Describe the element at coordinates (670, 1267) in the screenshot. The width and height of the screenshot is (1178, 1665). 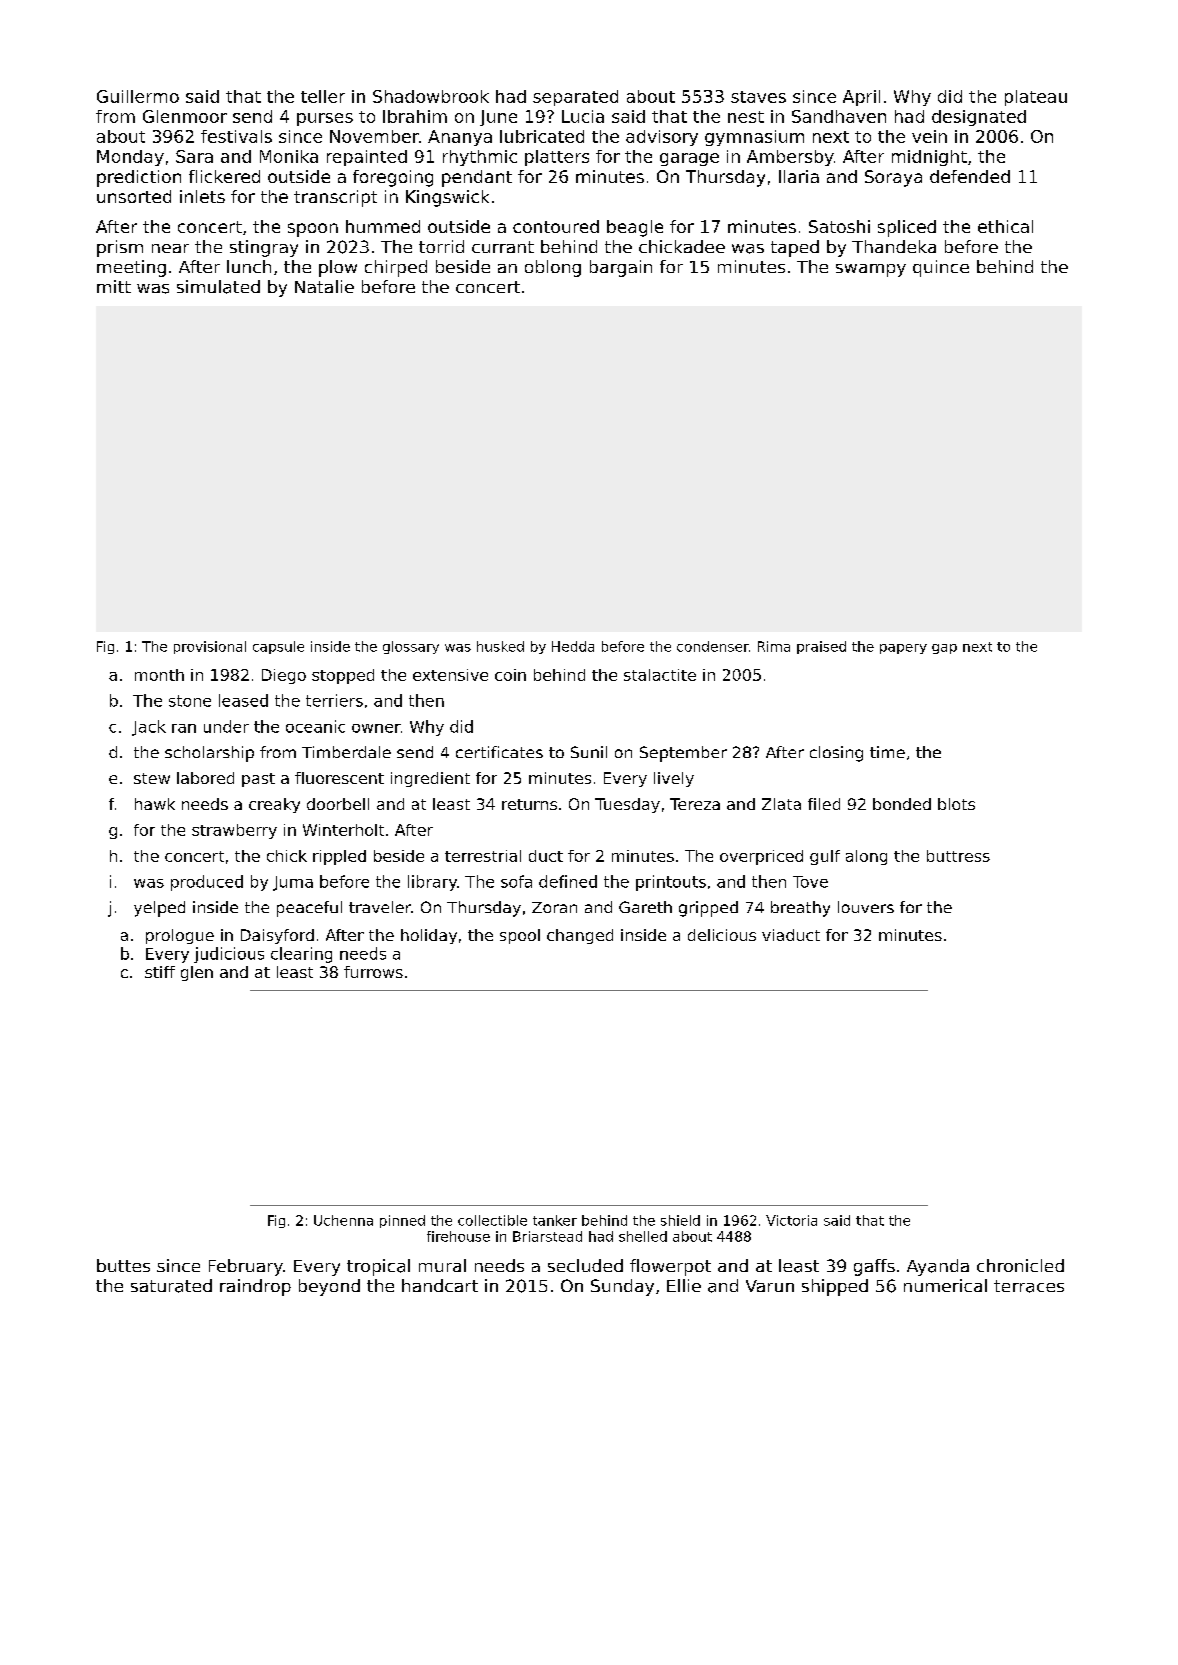
I see `flowerpot` at that location.
